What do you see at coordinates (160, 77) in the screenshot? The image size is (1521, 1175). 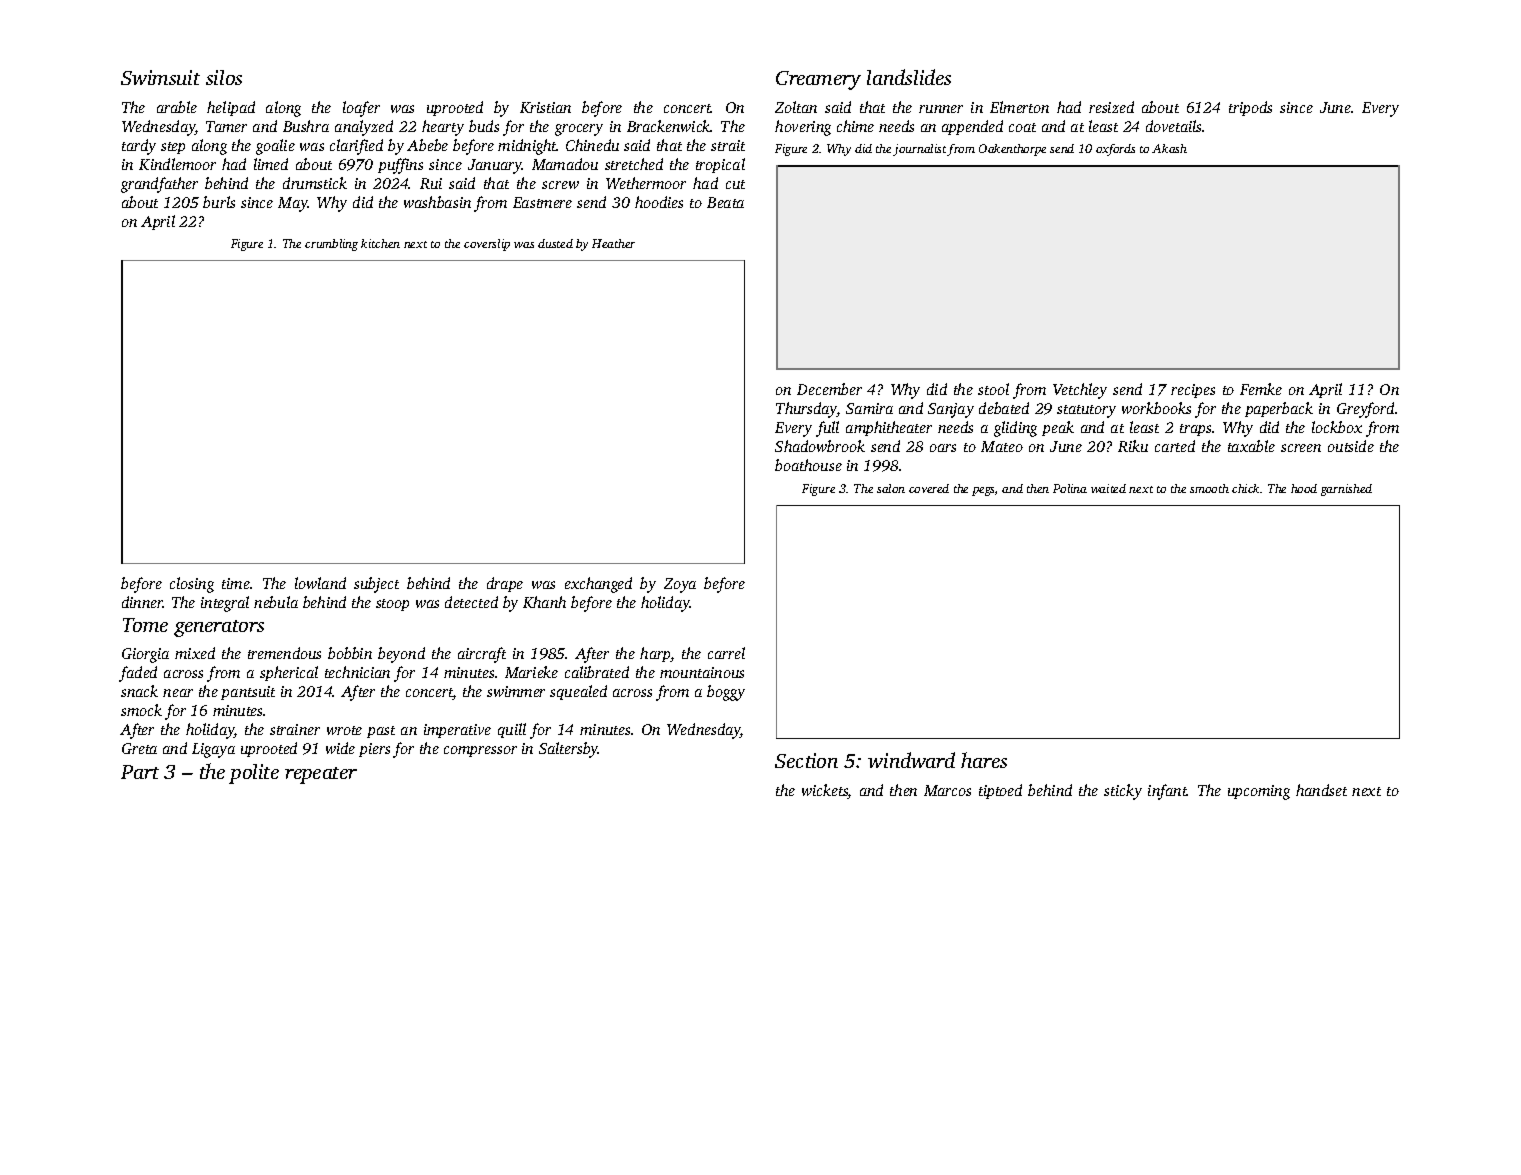 I see `Swimsuit` at bounding box center [160, 77].
